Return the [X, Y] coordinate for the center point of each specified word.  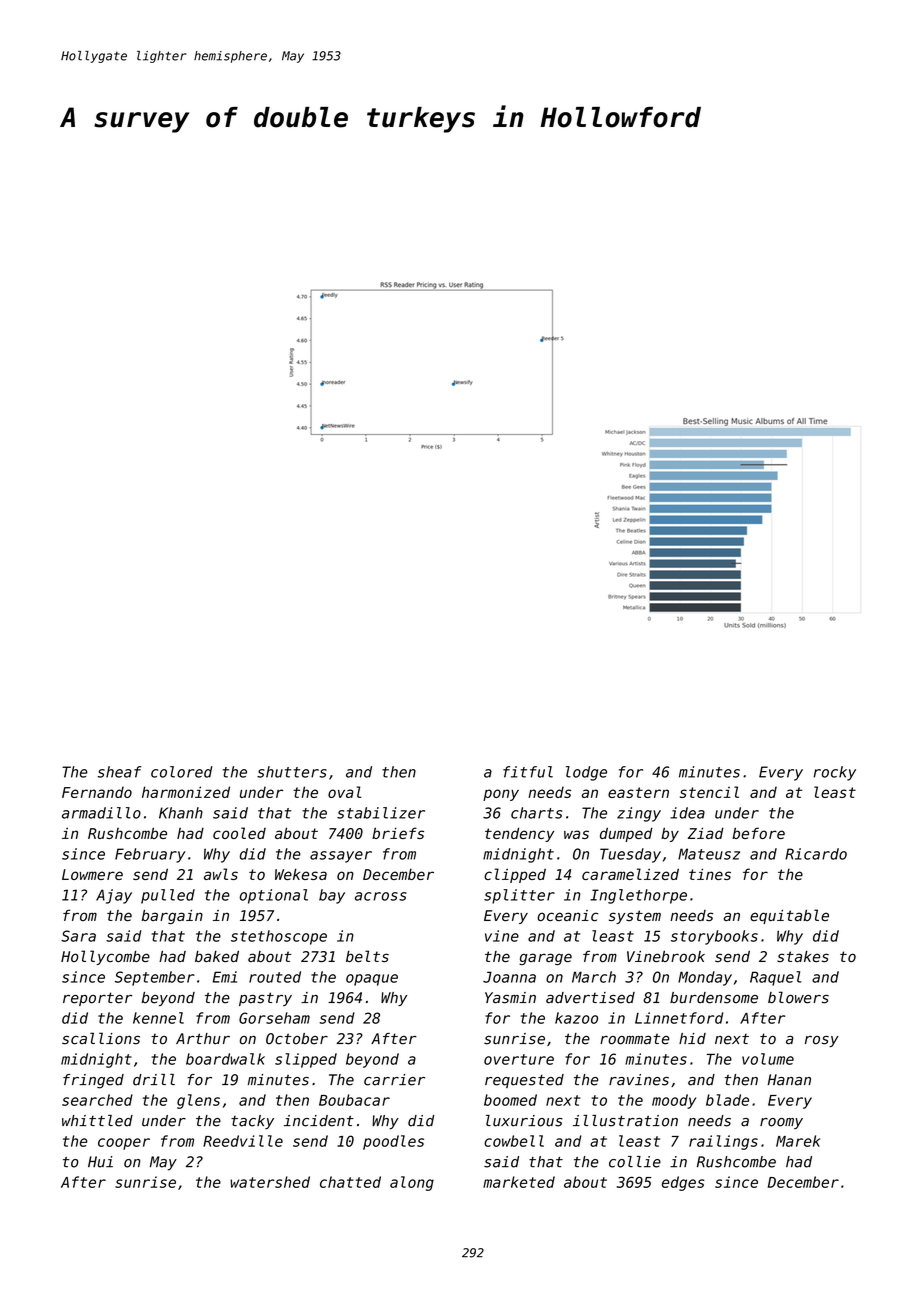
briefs [398, 833]
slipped [306, 1060]
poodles [393, 1142]
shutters [292, 772]
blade [727, 1100]
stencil [709, 792]
